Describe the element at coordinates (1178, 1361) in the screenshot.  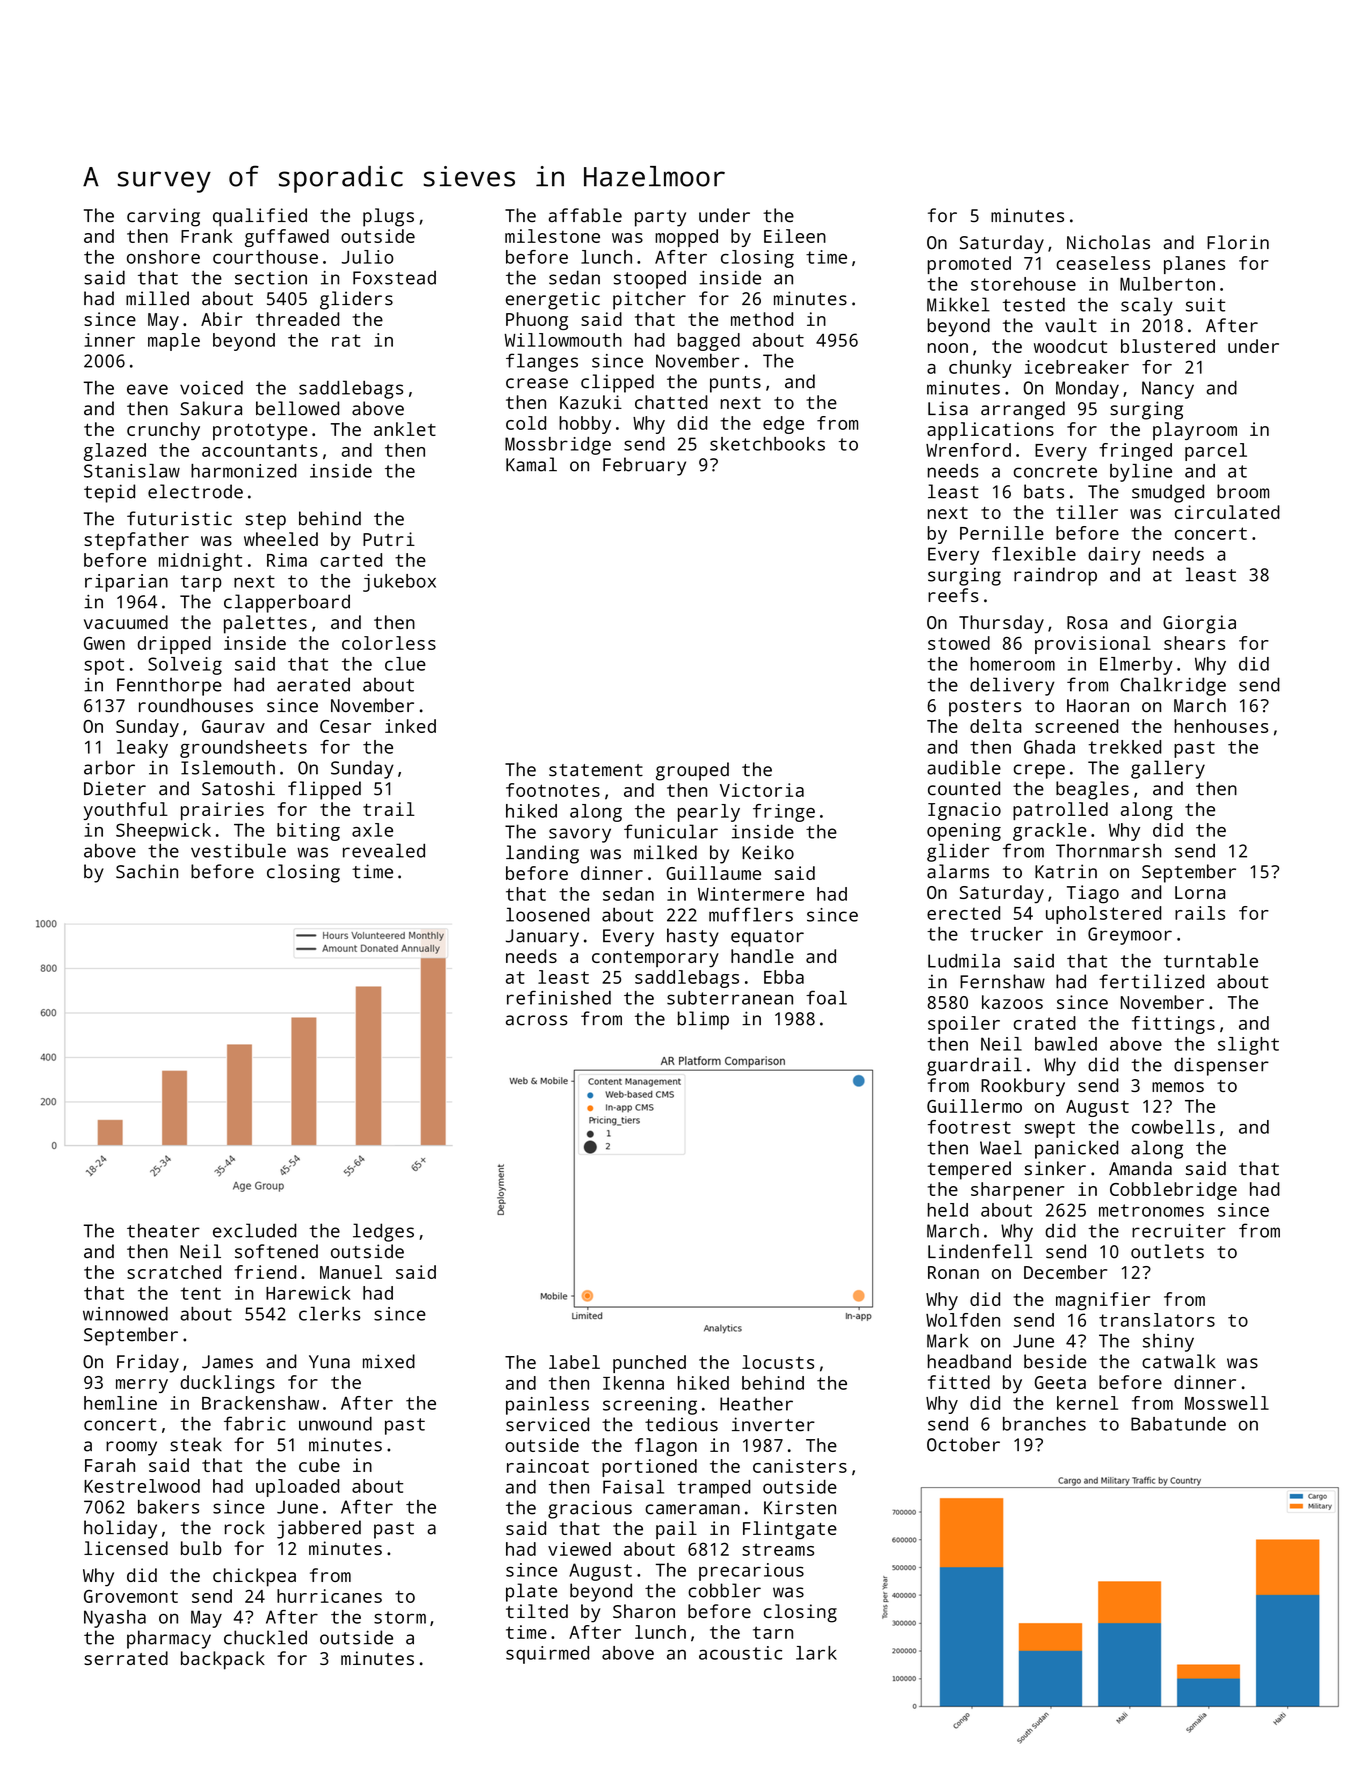
I see `catwalk` at that location.
